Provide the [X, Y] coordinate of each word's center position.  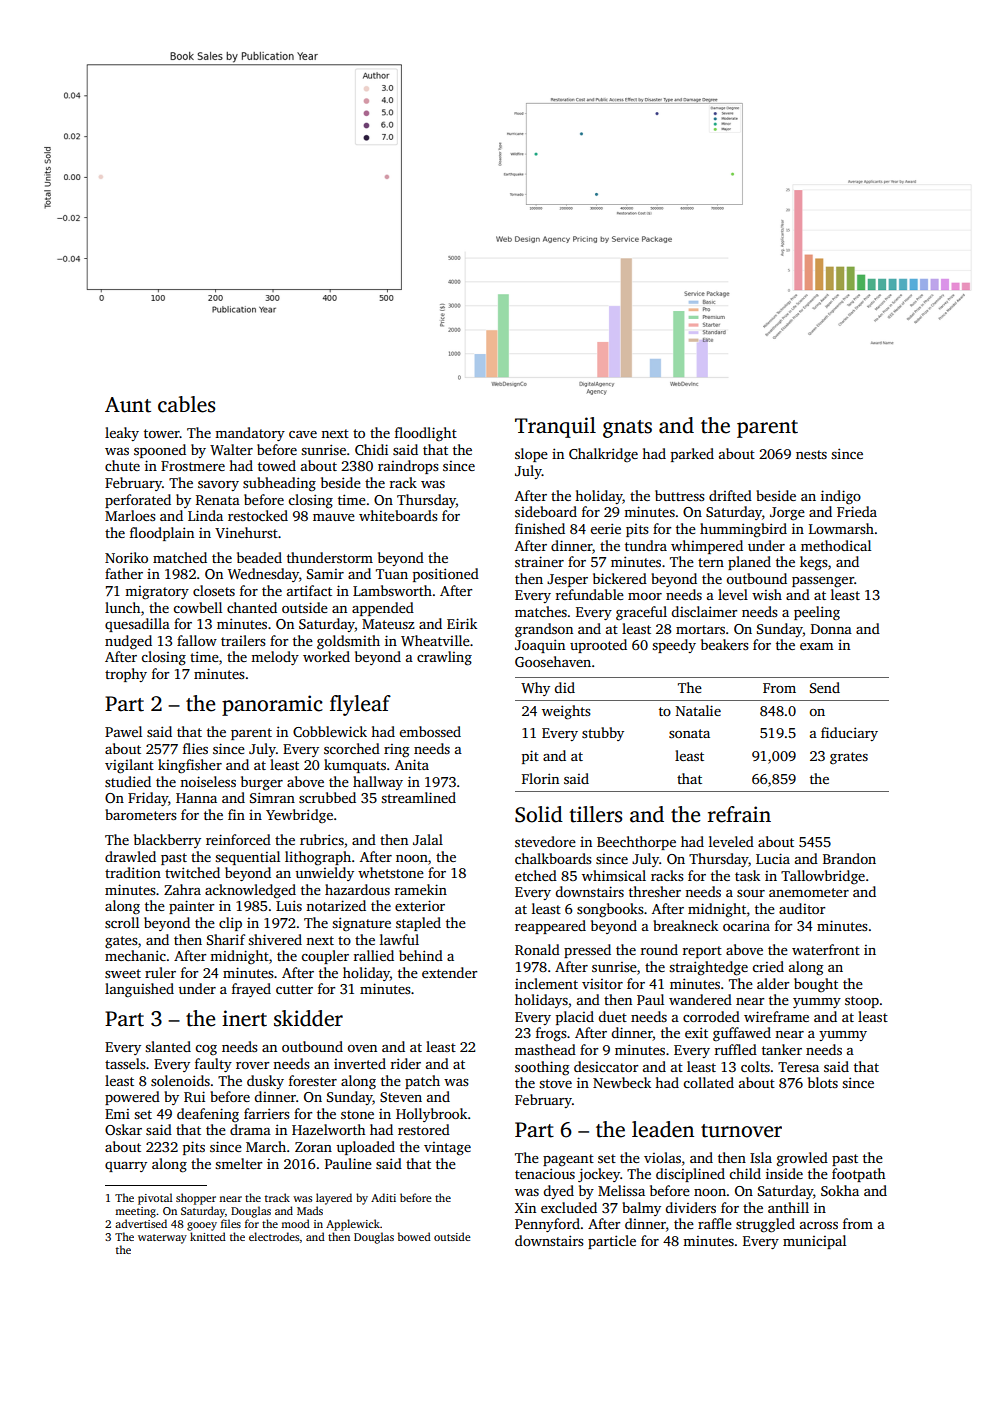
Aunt [128, 405]
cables [186, 404]
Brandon [849, 858]
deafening [208, 1115]
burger [262, 783]
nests [811, 454]
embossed [430, 731]
